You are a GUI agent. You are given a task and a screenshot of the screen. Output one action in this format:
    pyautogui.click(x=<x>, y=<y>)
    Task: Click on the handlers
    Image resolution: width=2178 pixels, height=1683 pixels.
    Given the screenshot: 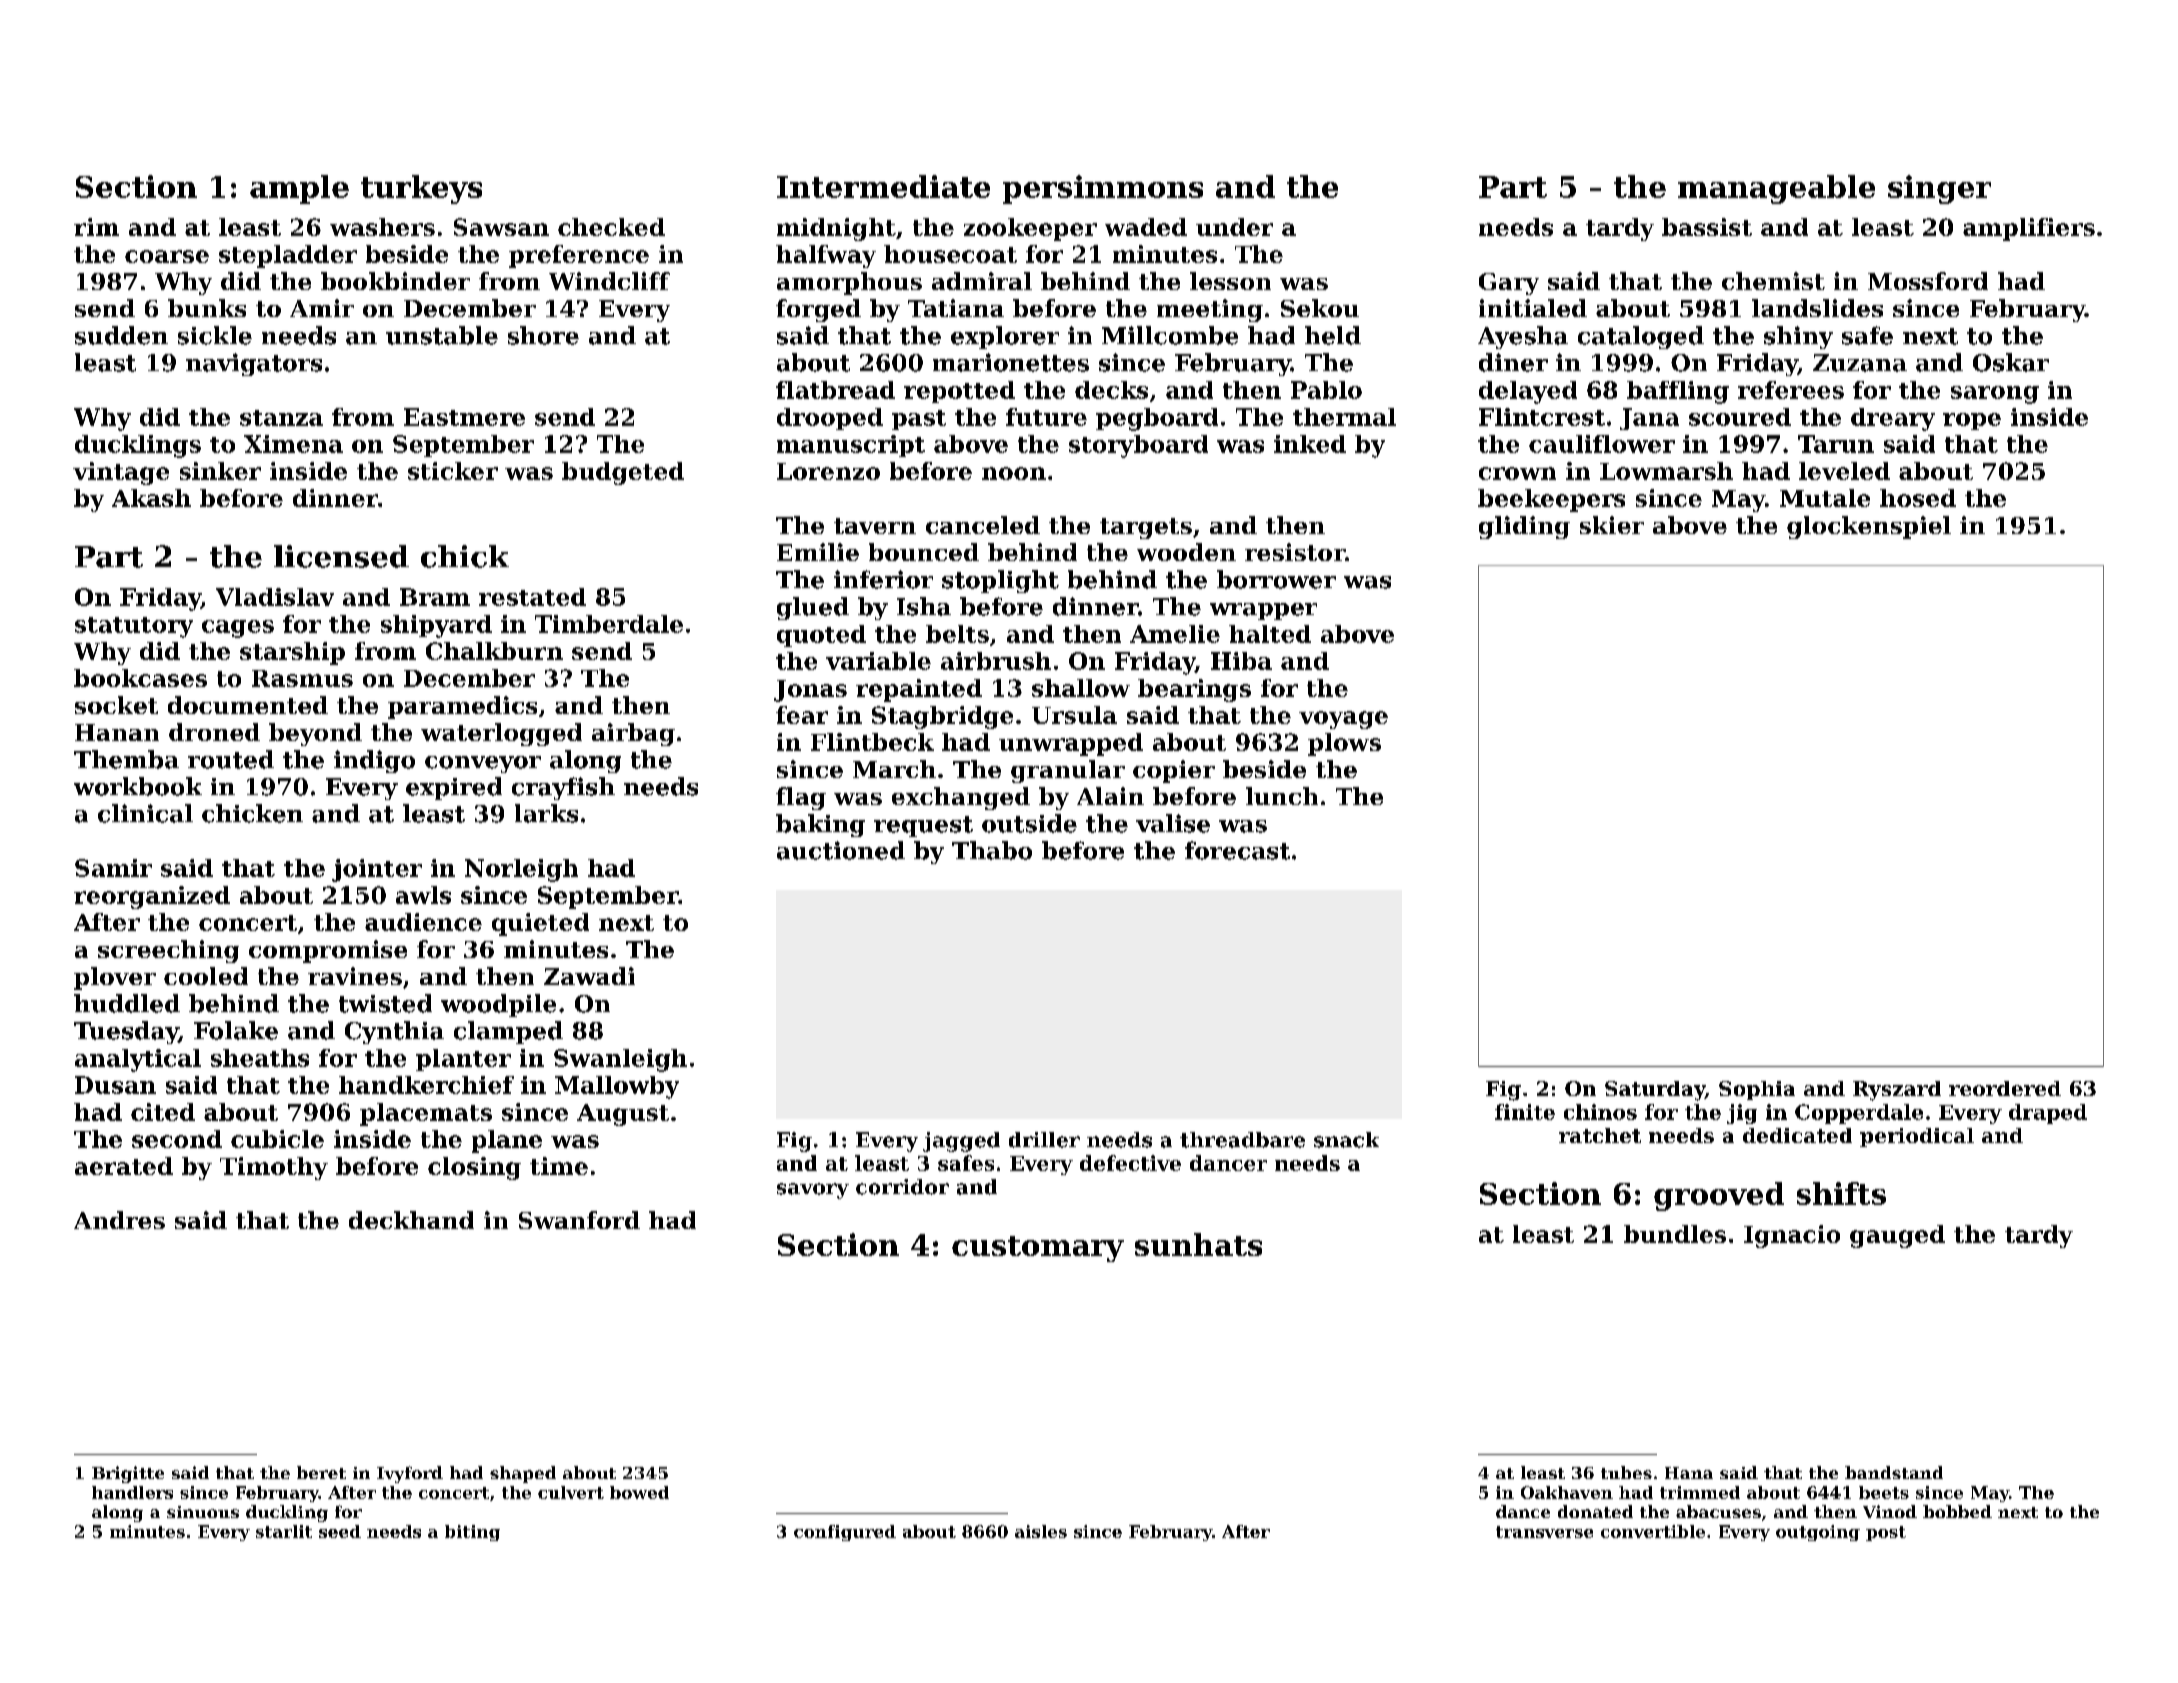 What is the action you would take?
    pyautogui.click(x=132, y=1492)
